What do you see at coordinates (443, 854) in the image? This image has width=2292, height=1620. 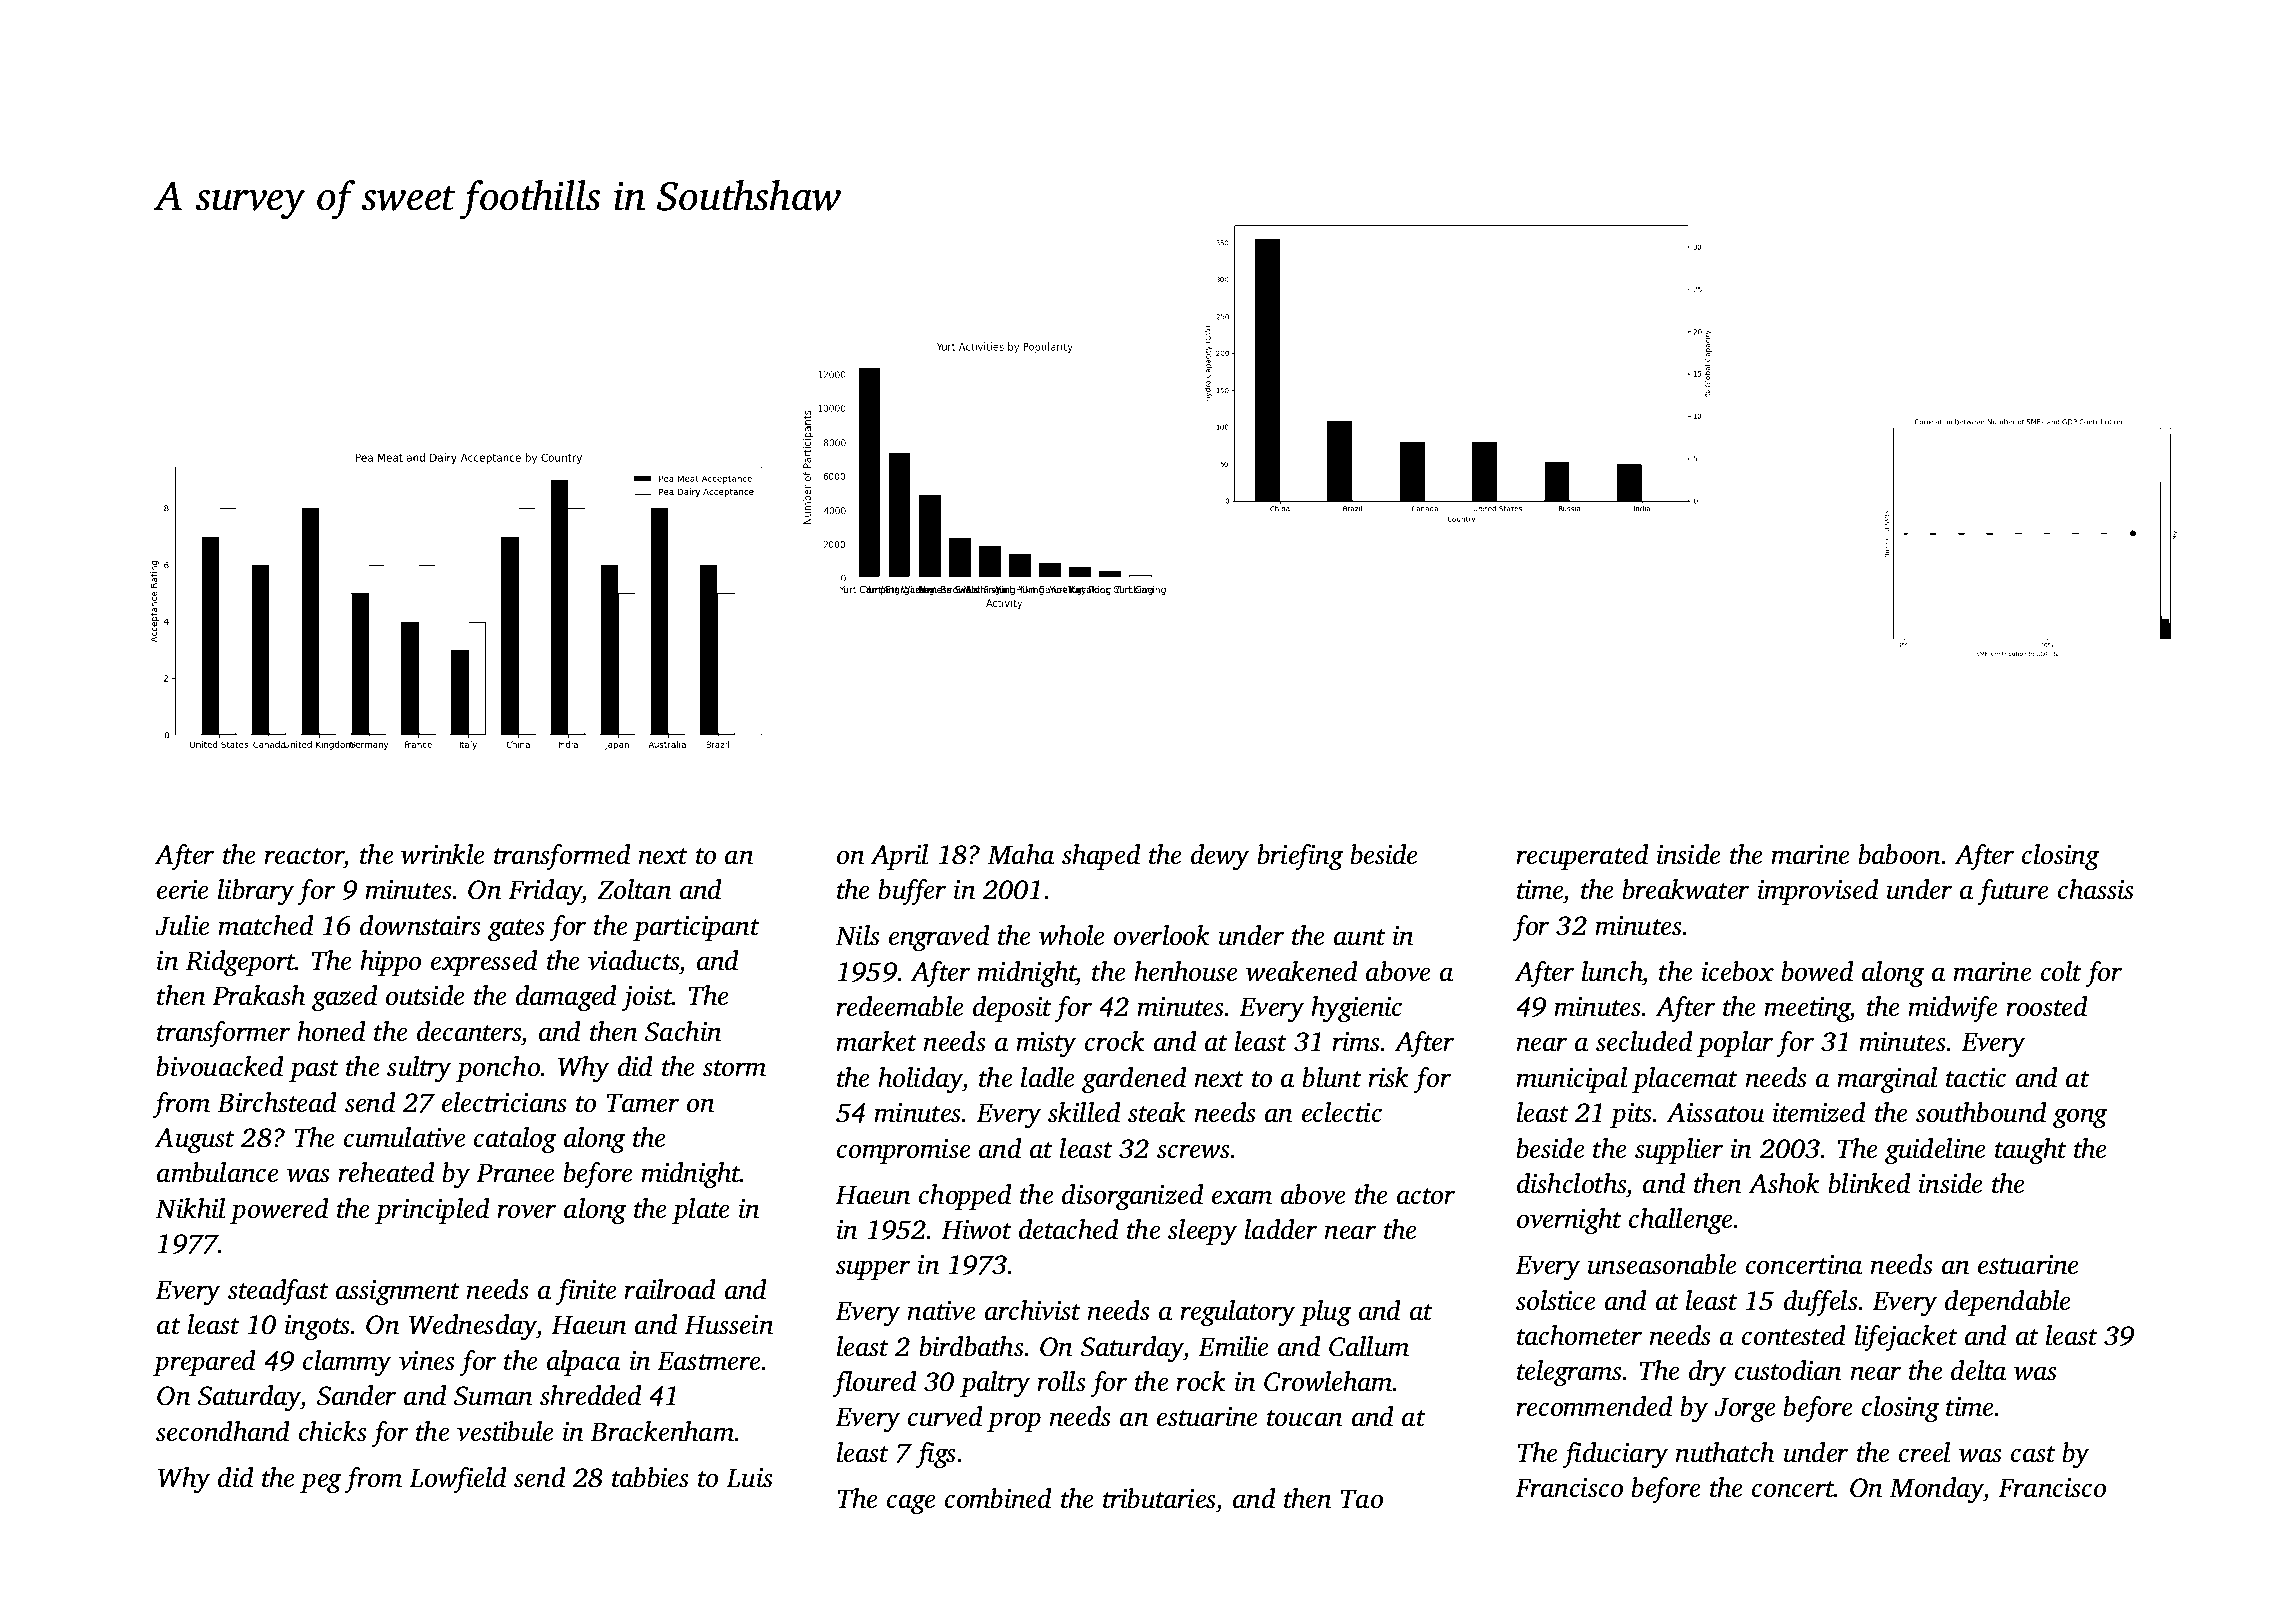 I see `wrinkle` at bounding box center [443, 854].
